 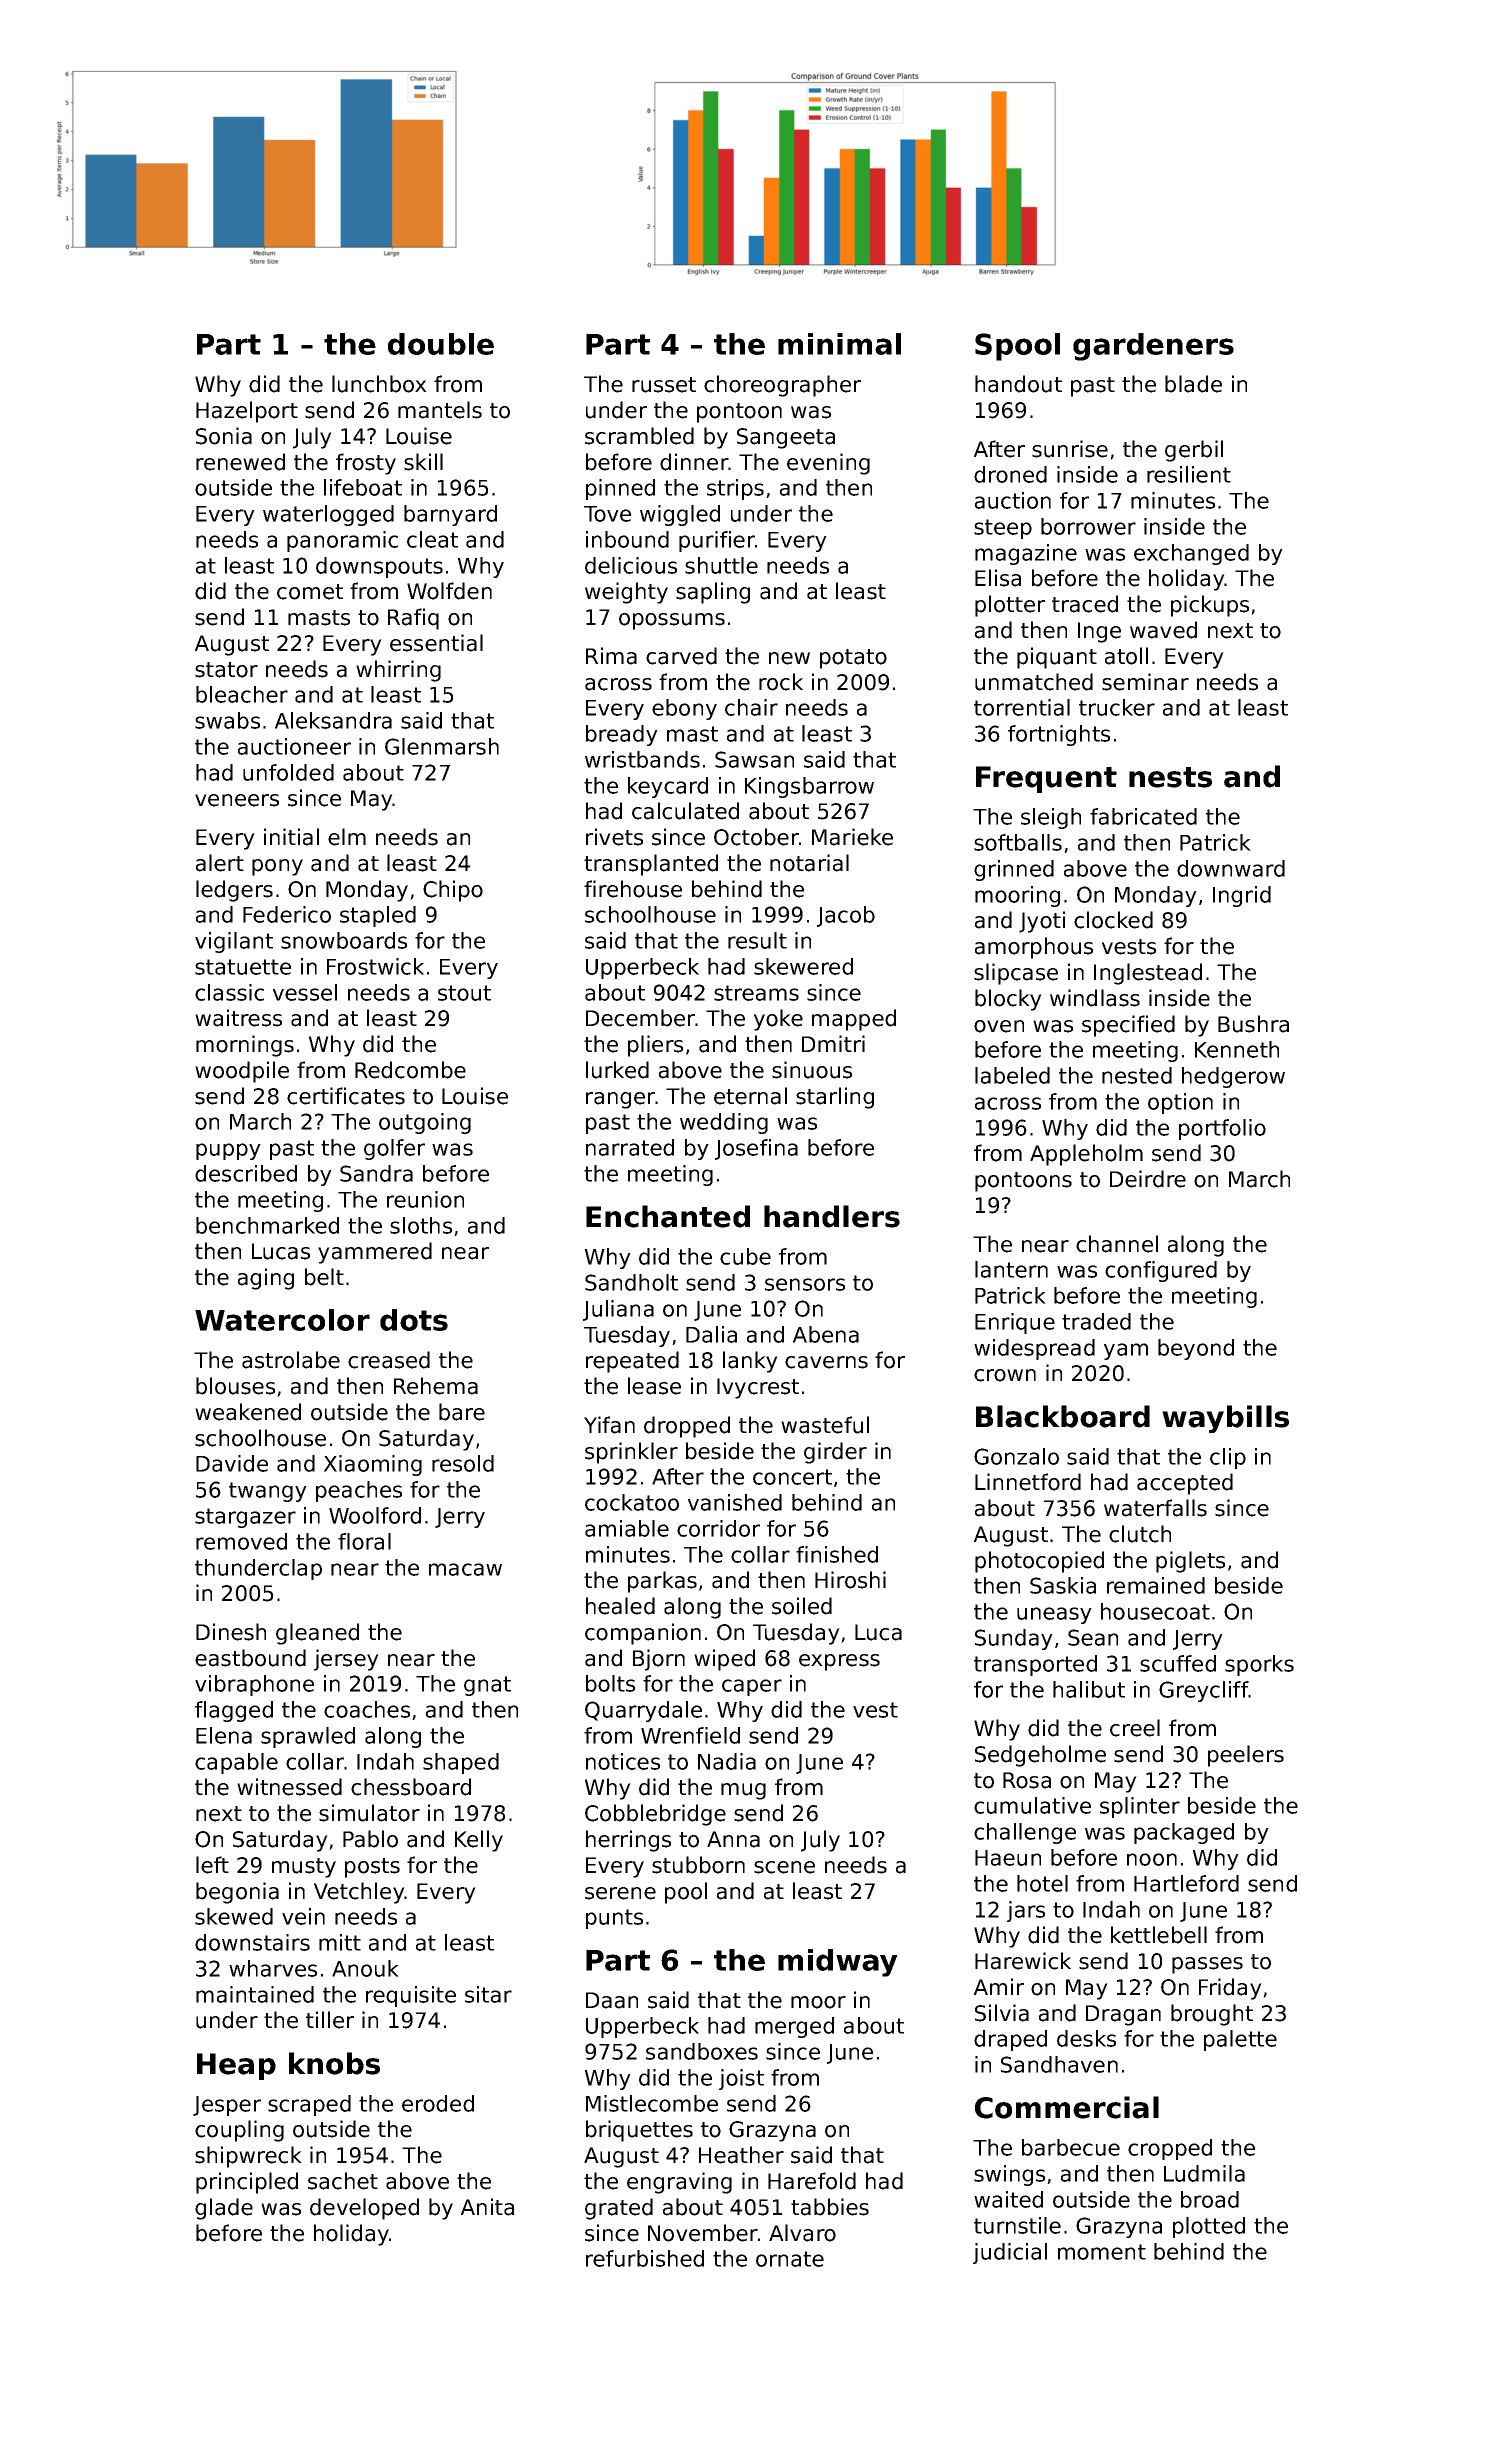 What do you see at coordinates (809, 863) in the screenshot?
I see `notarial` at bounding box center [809, 863].
